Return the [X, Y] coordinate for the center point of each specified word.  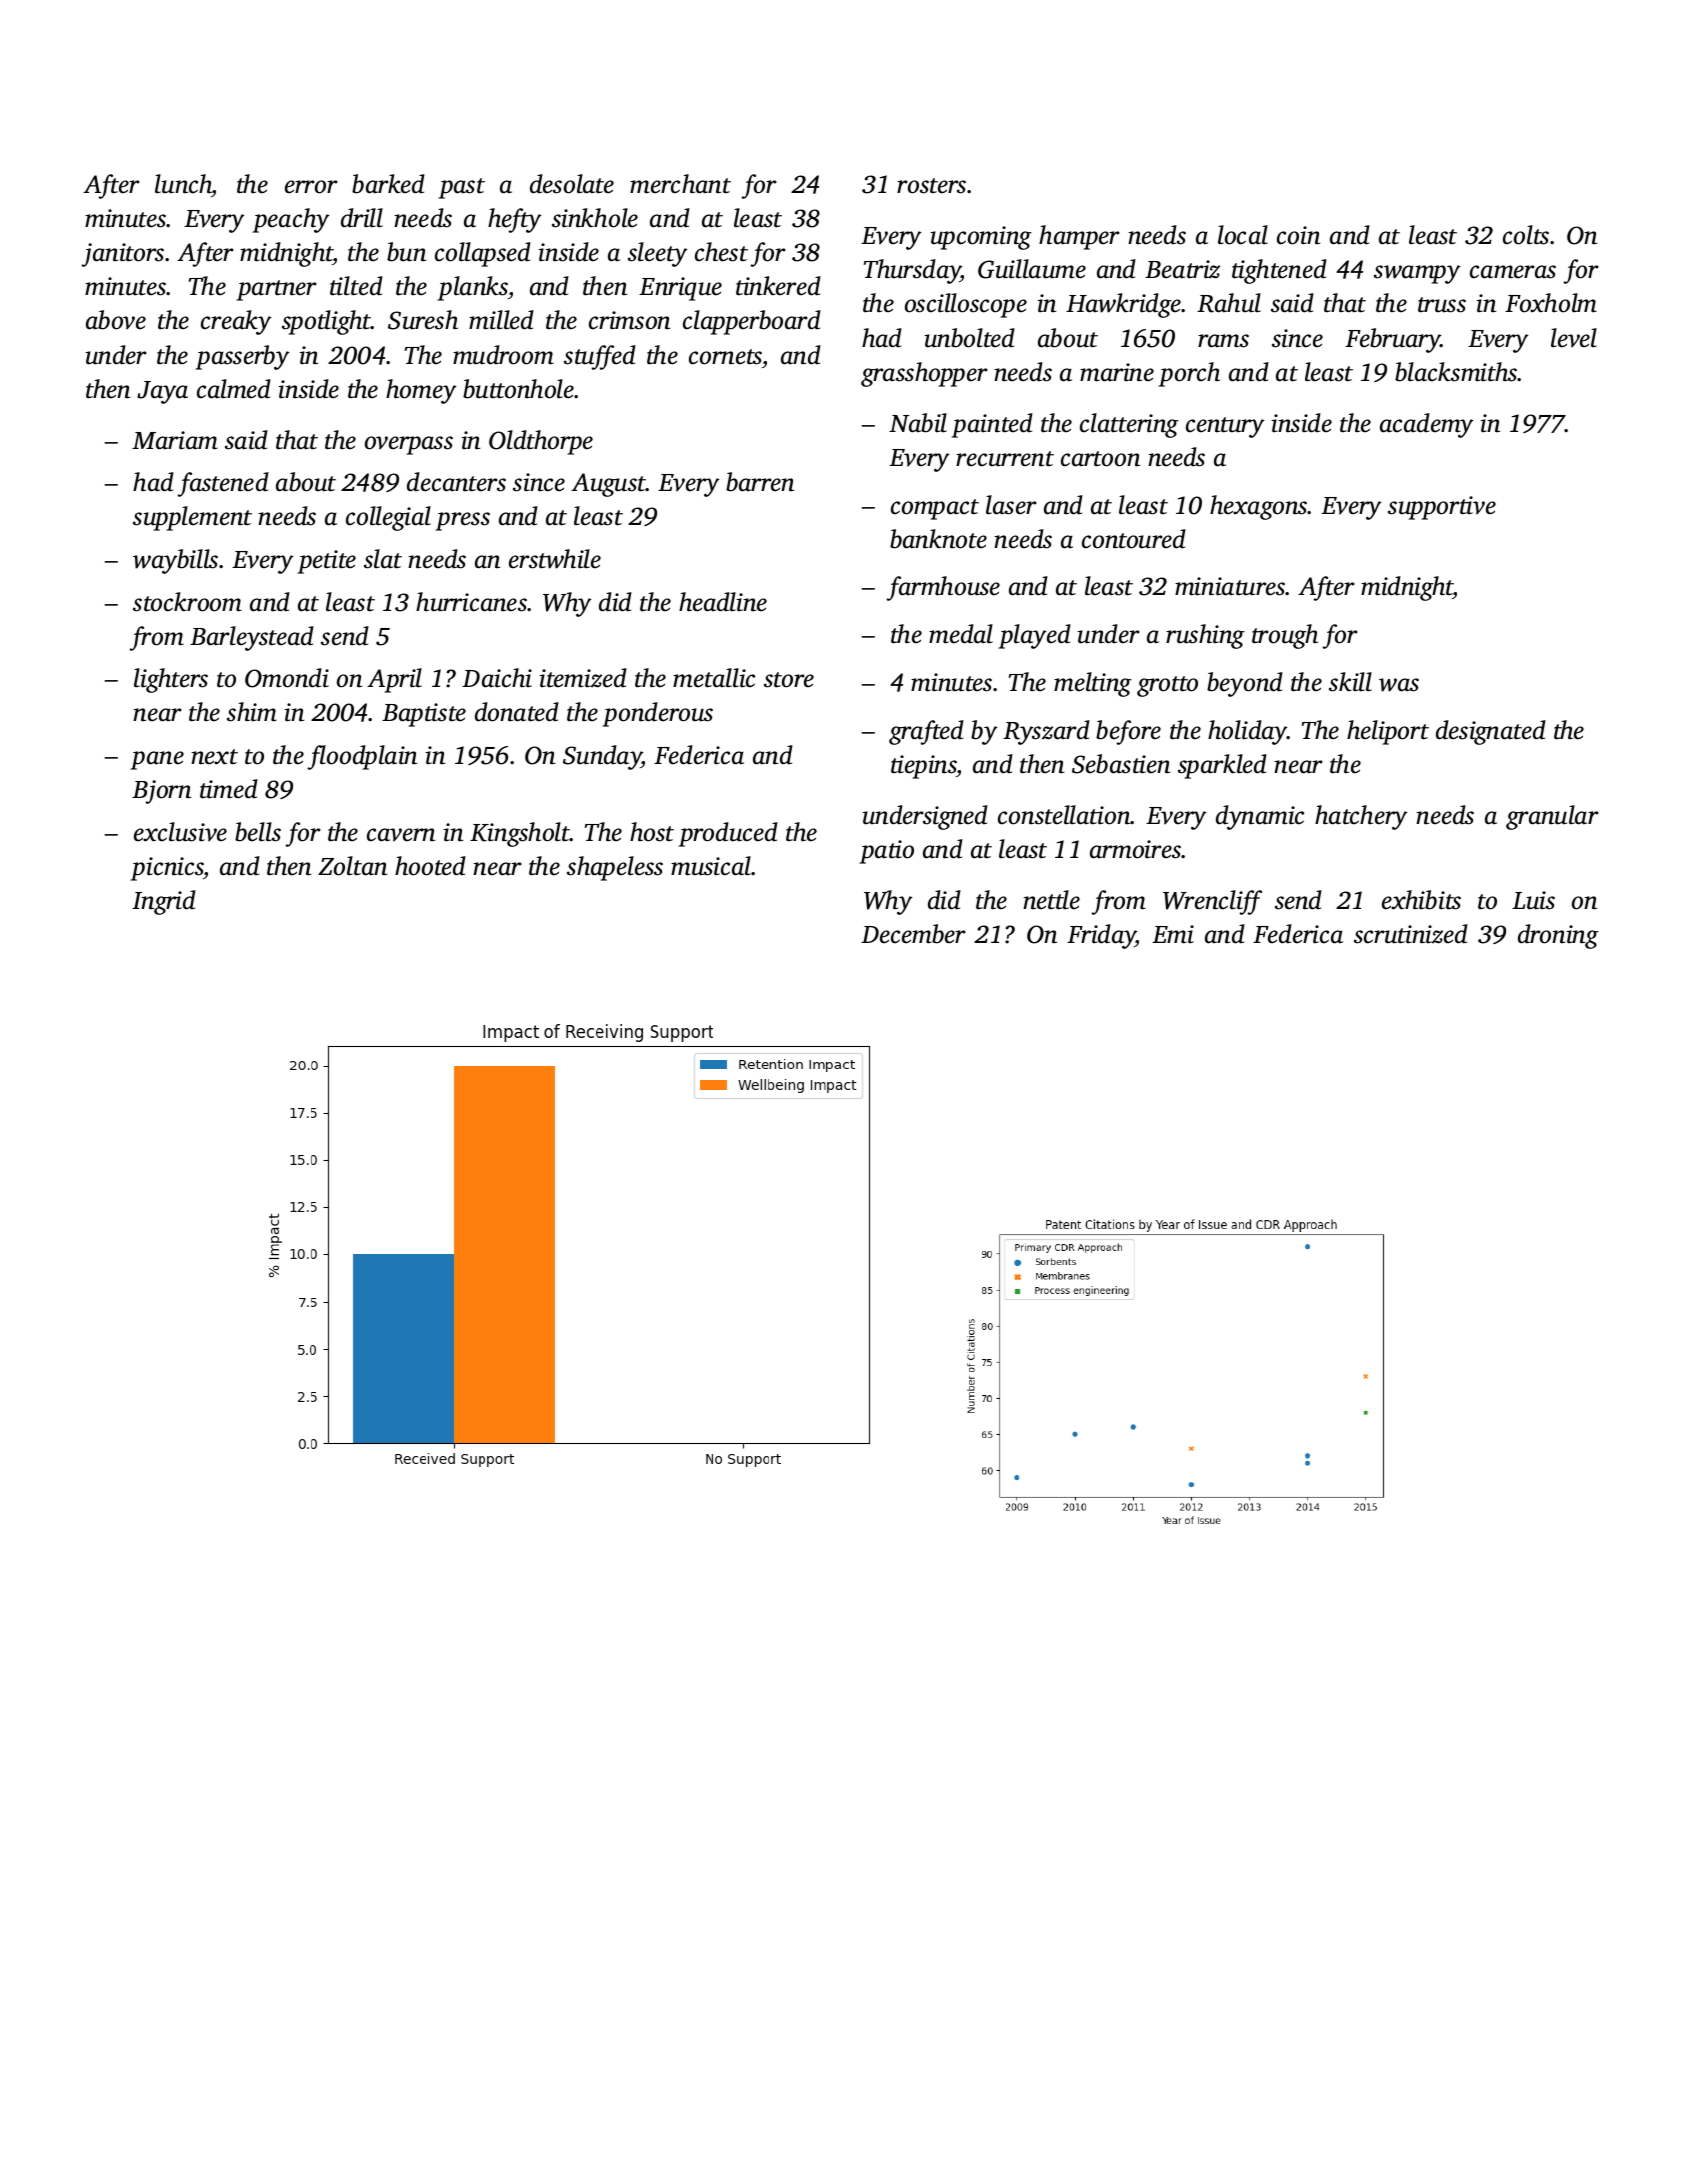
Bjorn [161, 792]
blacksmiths [1456, 372]
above [116, 320]
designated [1491, 732]
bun [406, 252]
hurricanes [471, 602]
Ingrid [164, 902]
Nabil [918, 423]
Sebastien [1121, 764]
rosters [931, 186]
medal [961, 634]
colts [1526, 235]
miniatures [1230, 586]
